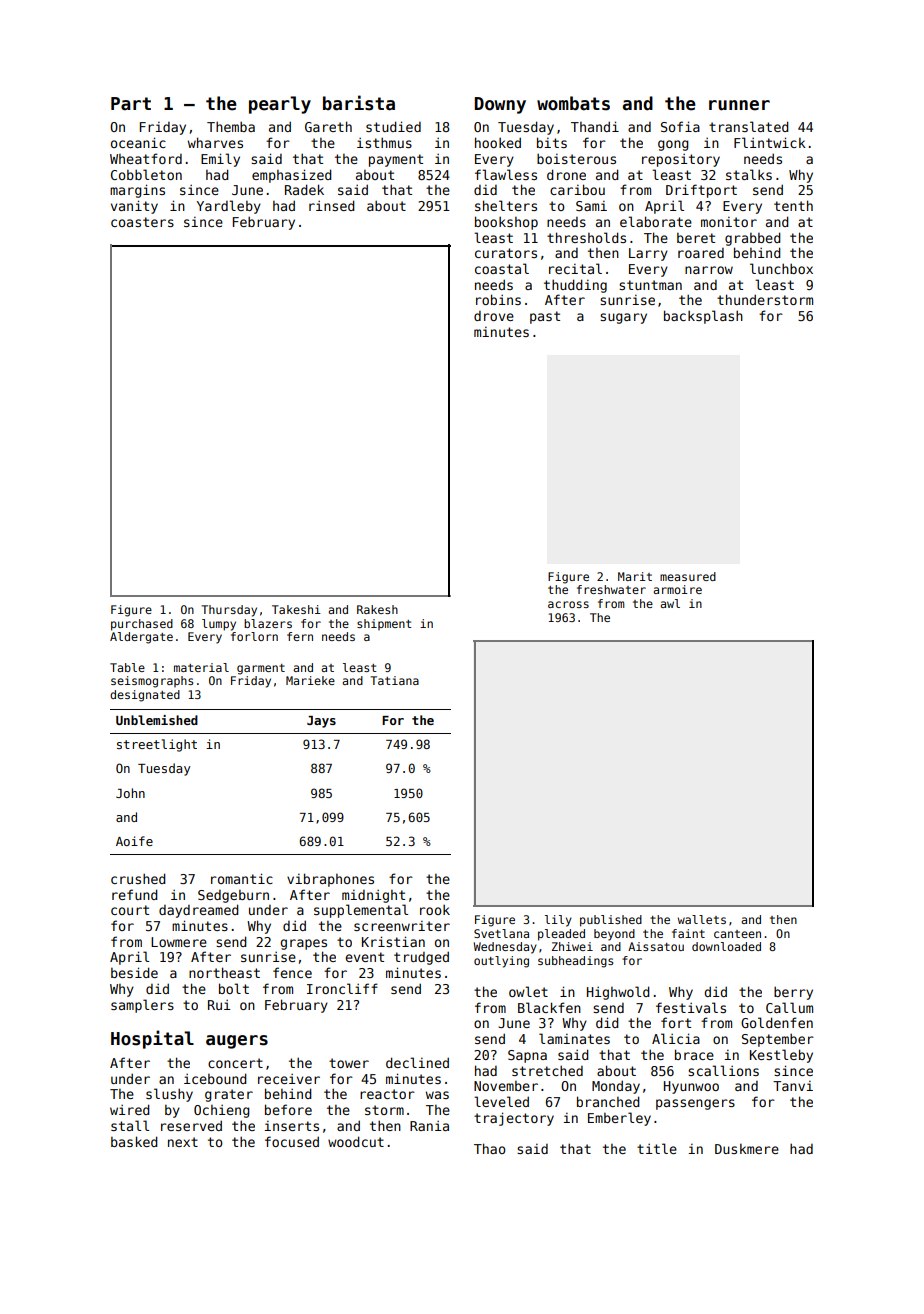  What do you see at coordinates (435, 910) in the page?
I see `rook` at bounding box center [435, 910].
